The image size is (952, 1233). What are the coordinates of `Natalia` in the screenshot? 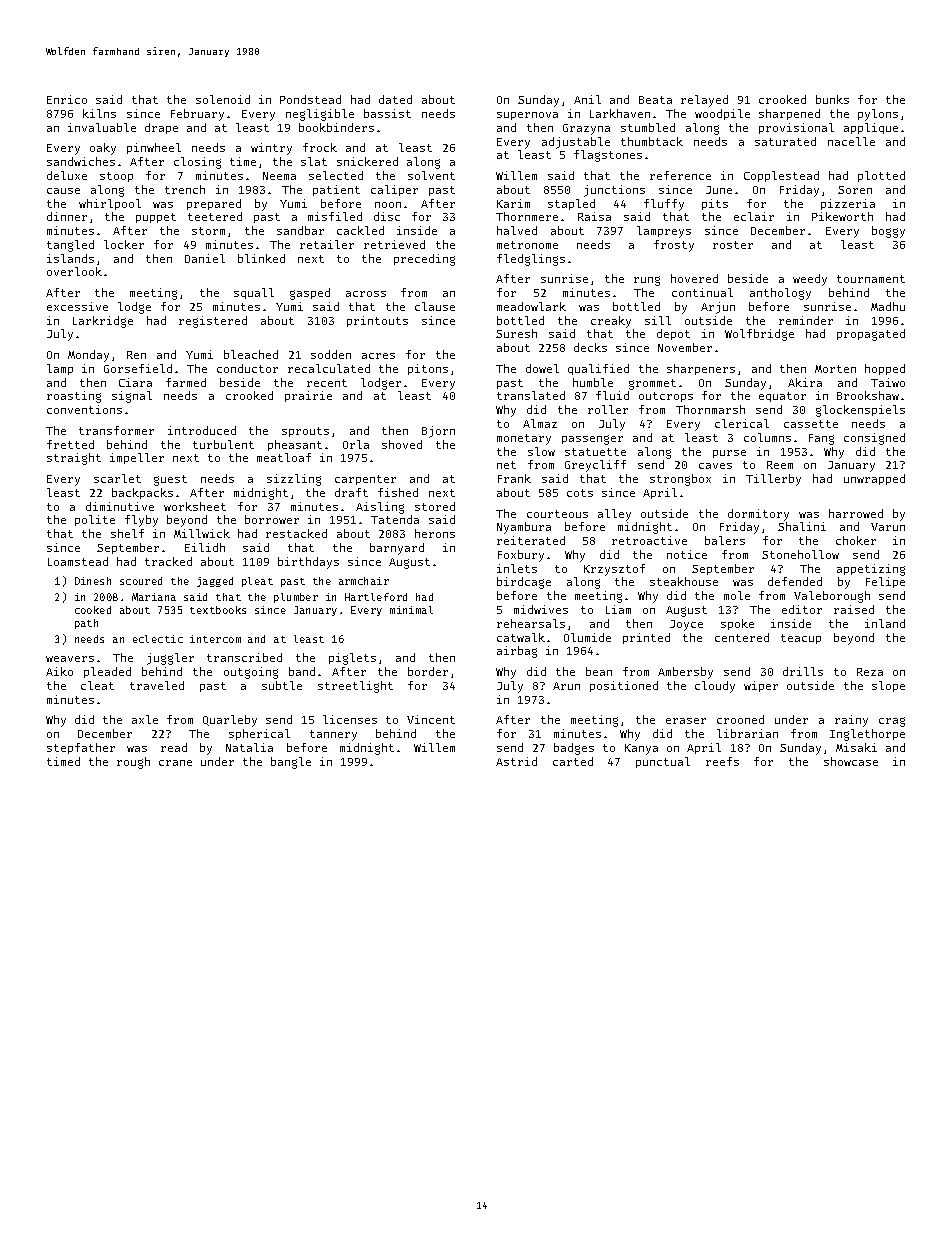 It's located at (249, 747).
